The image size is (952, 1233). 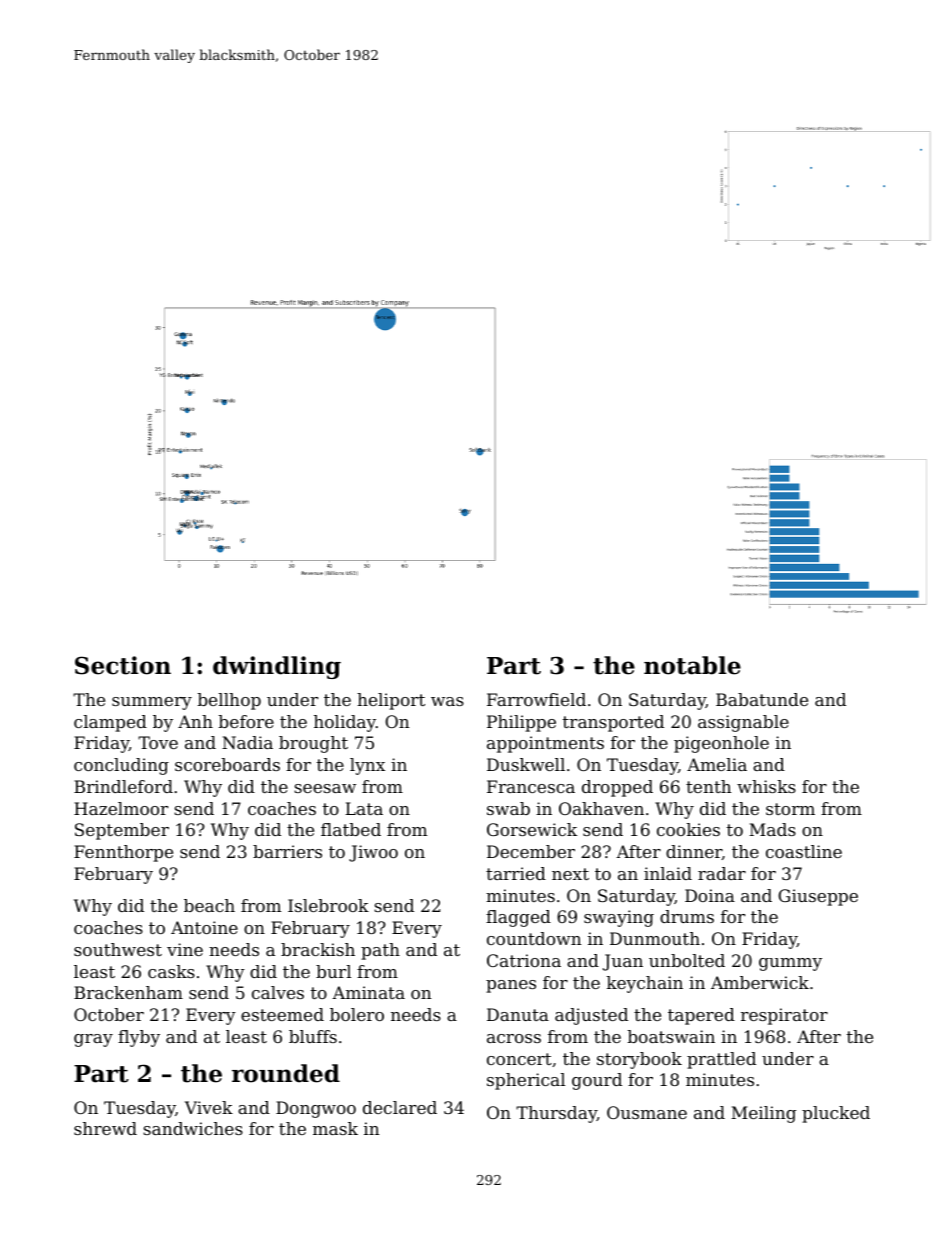 I want to click on across, so click(x=514, y=1038).
